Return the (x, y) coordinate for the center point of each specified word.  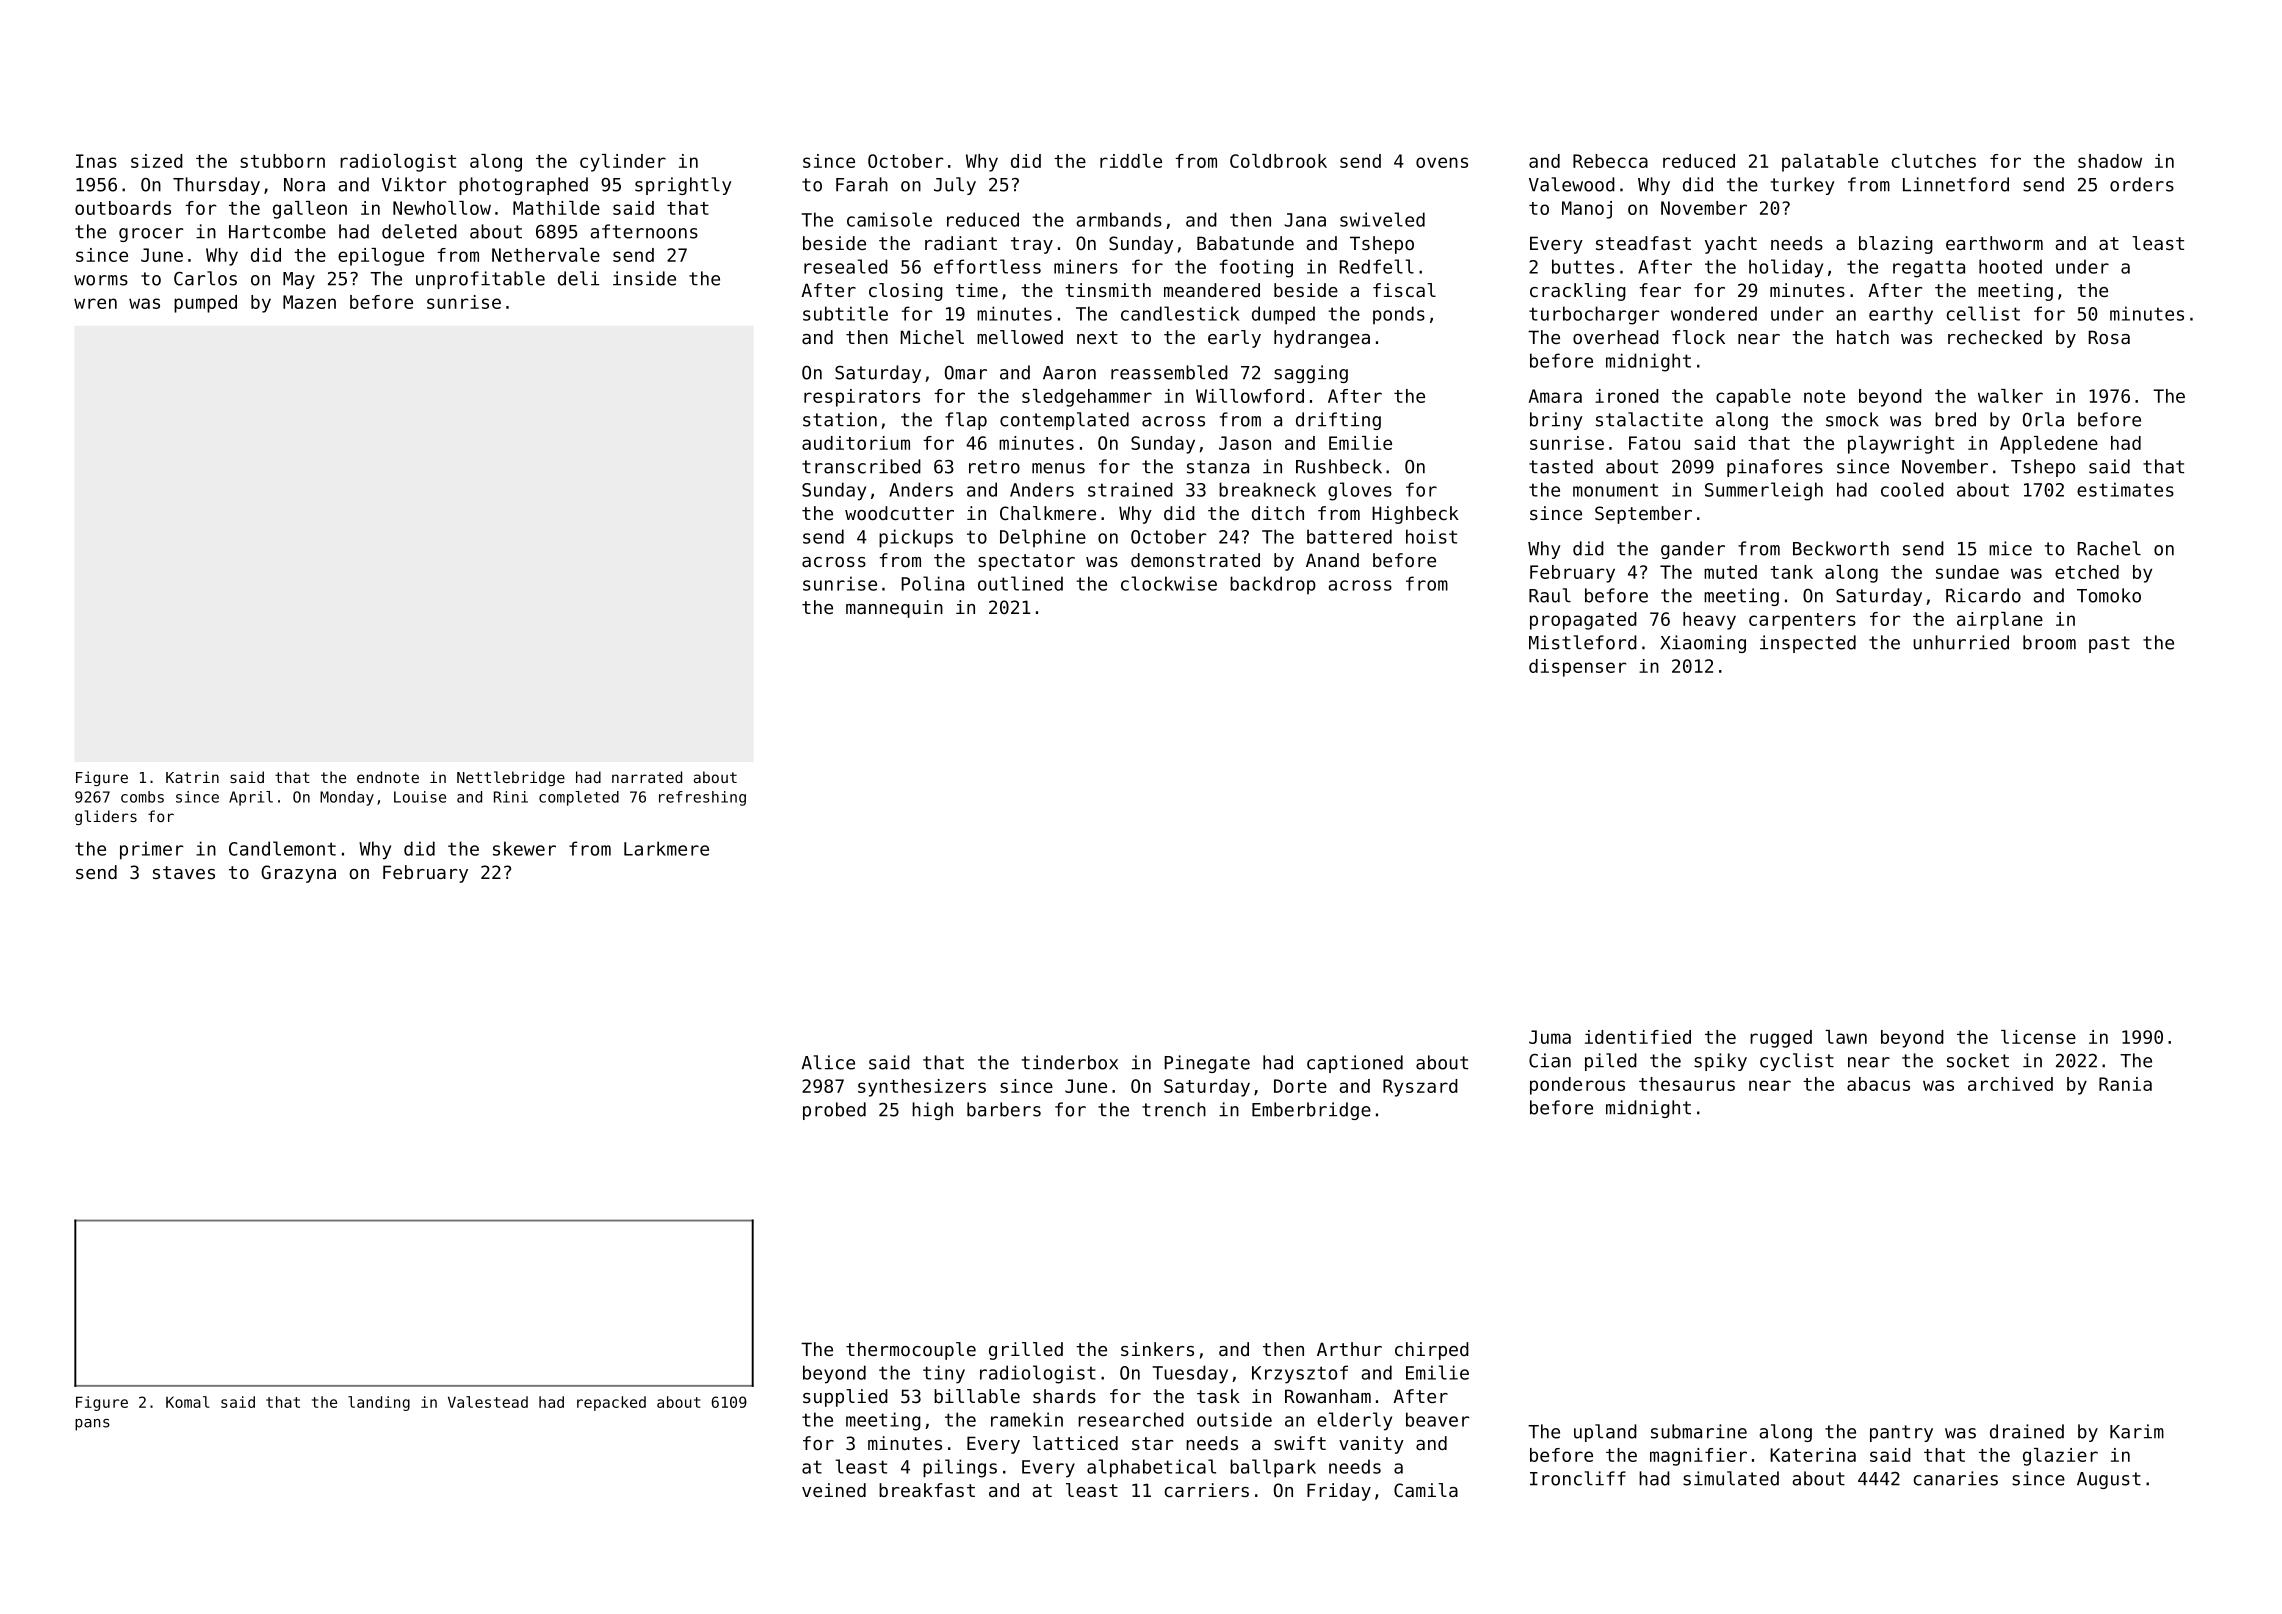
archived (2010, 1084)
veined (834, 1490)
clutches (1934, 161)
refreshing (702, 798)
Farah (862, 184)
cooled (1912, 489)
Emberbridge (1311, 1111)
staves (184, 872)
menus (1058, 468)
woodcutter (899, 513)
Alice (828, 1062)
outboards (123, 208)
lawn (1846, 1037)
